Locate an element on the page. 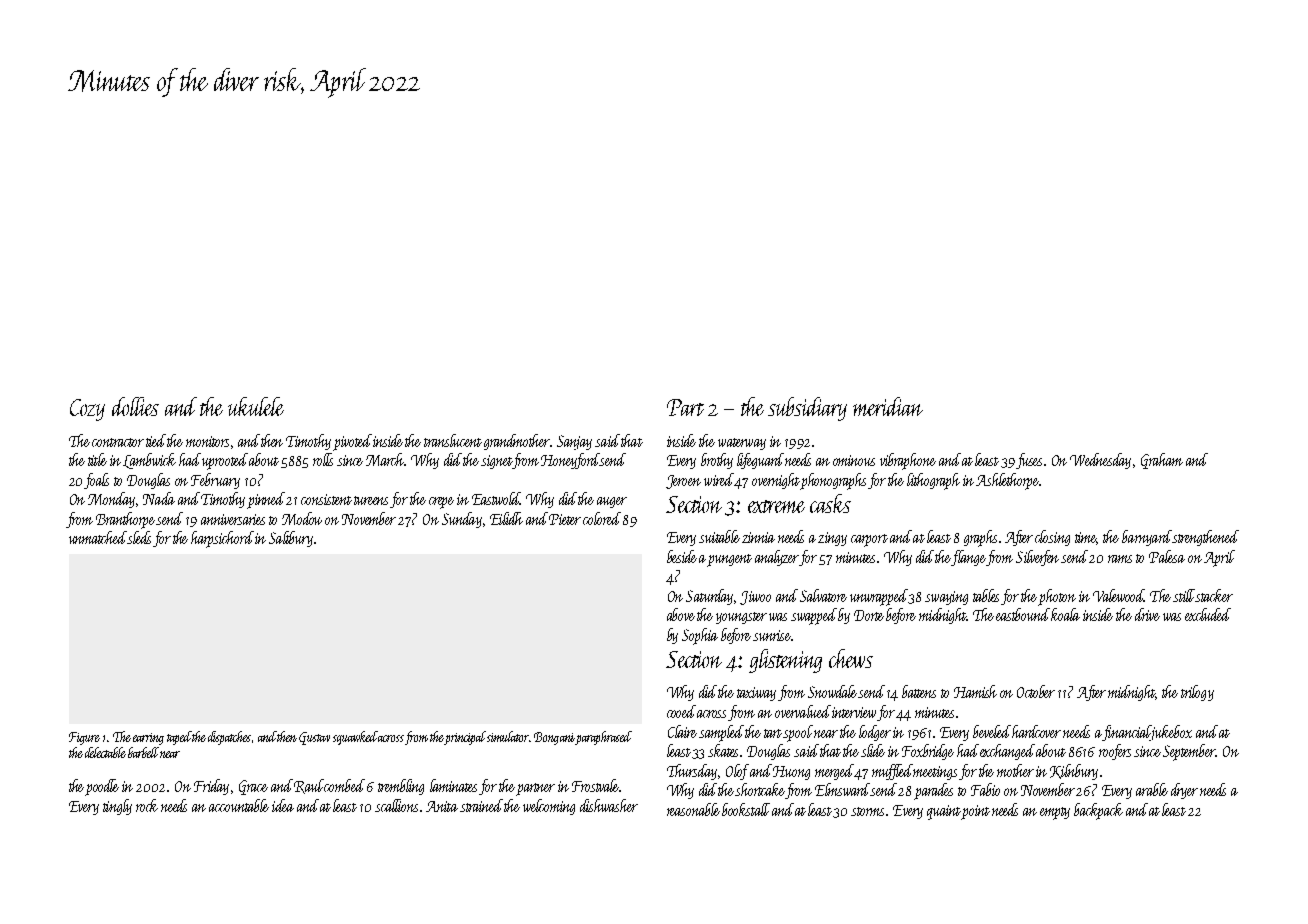 The width and height of the page is (1308, 924). overnight is located at coordinates (776, 481).
